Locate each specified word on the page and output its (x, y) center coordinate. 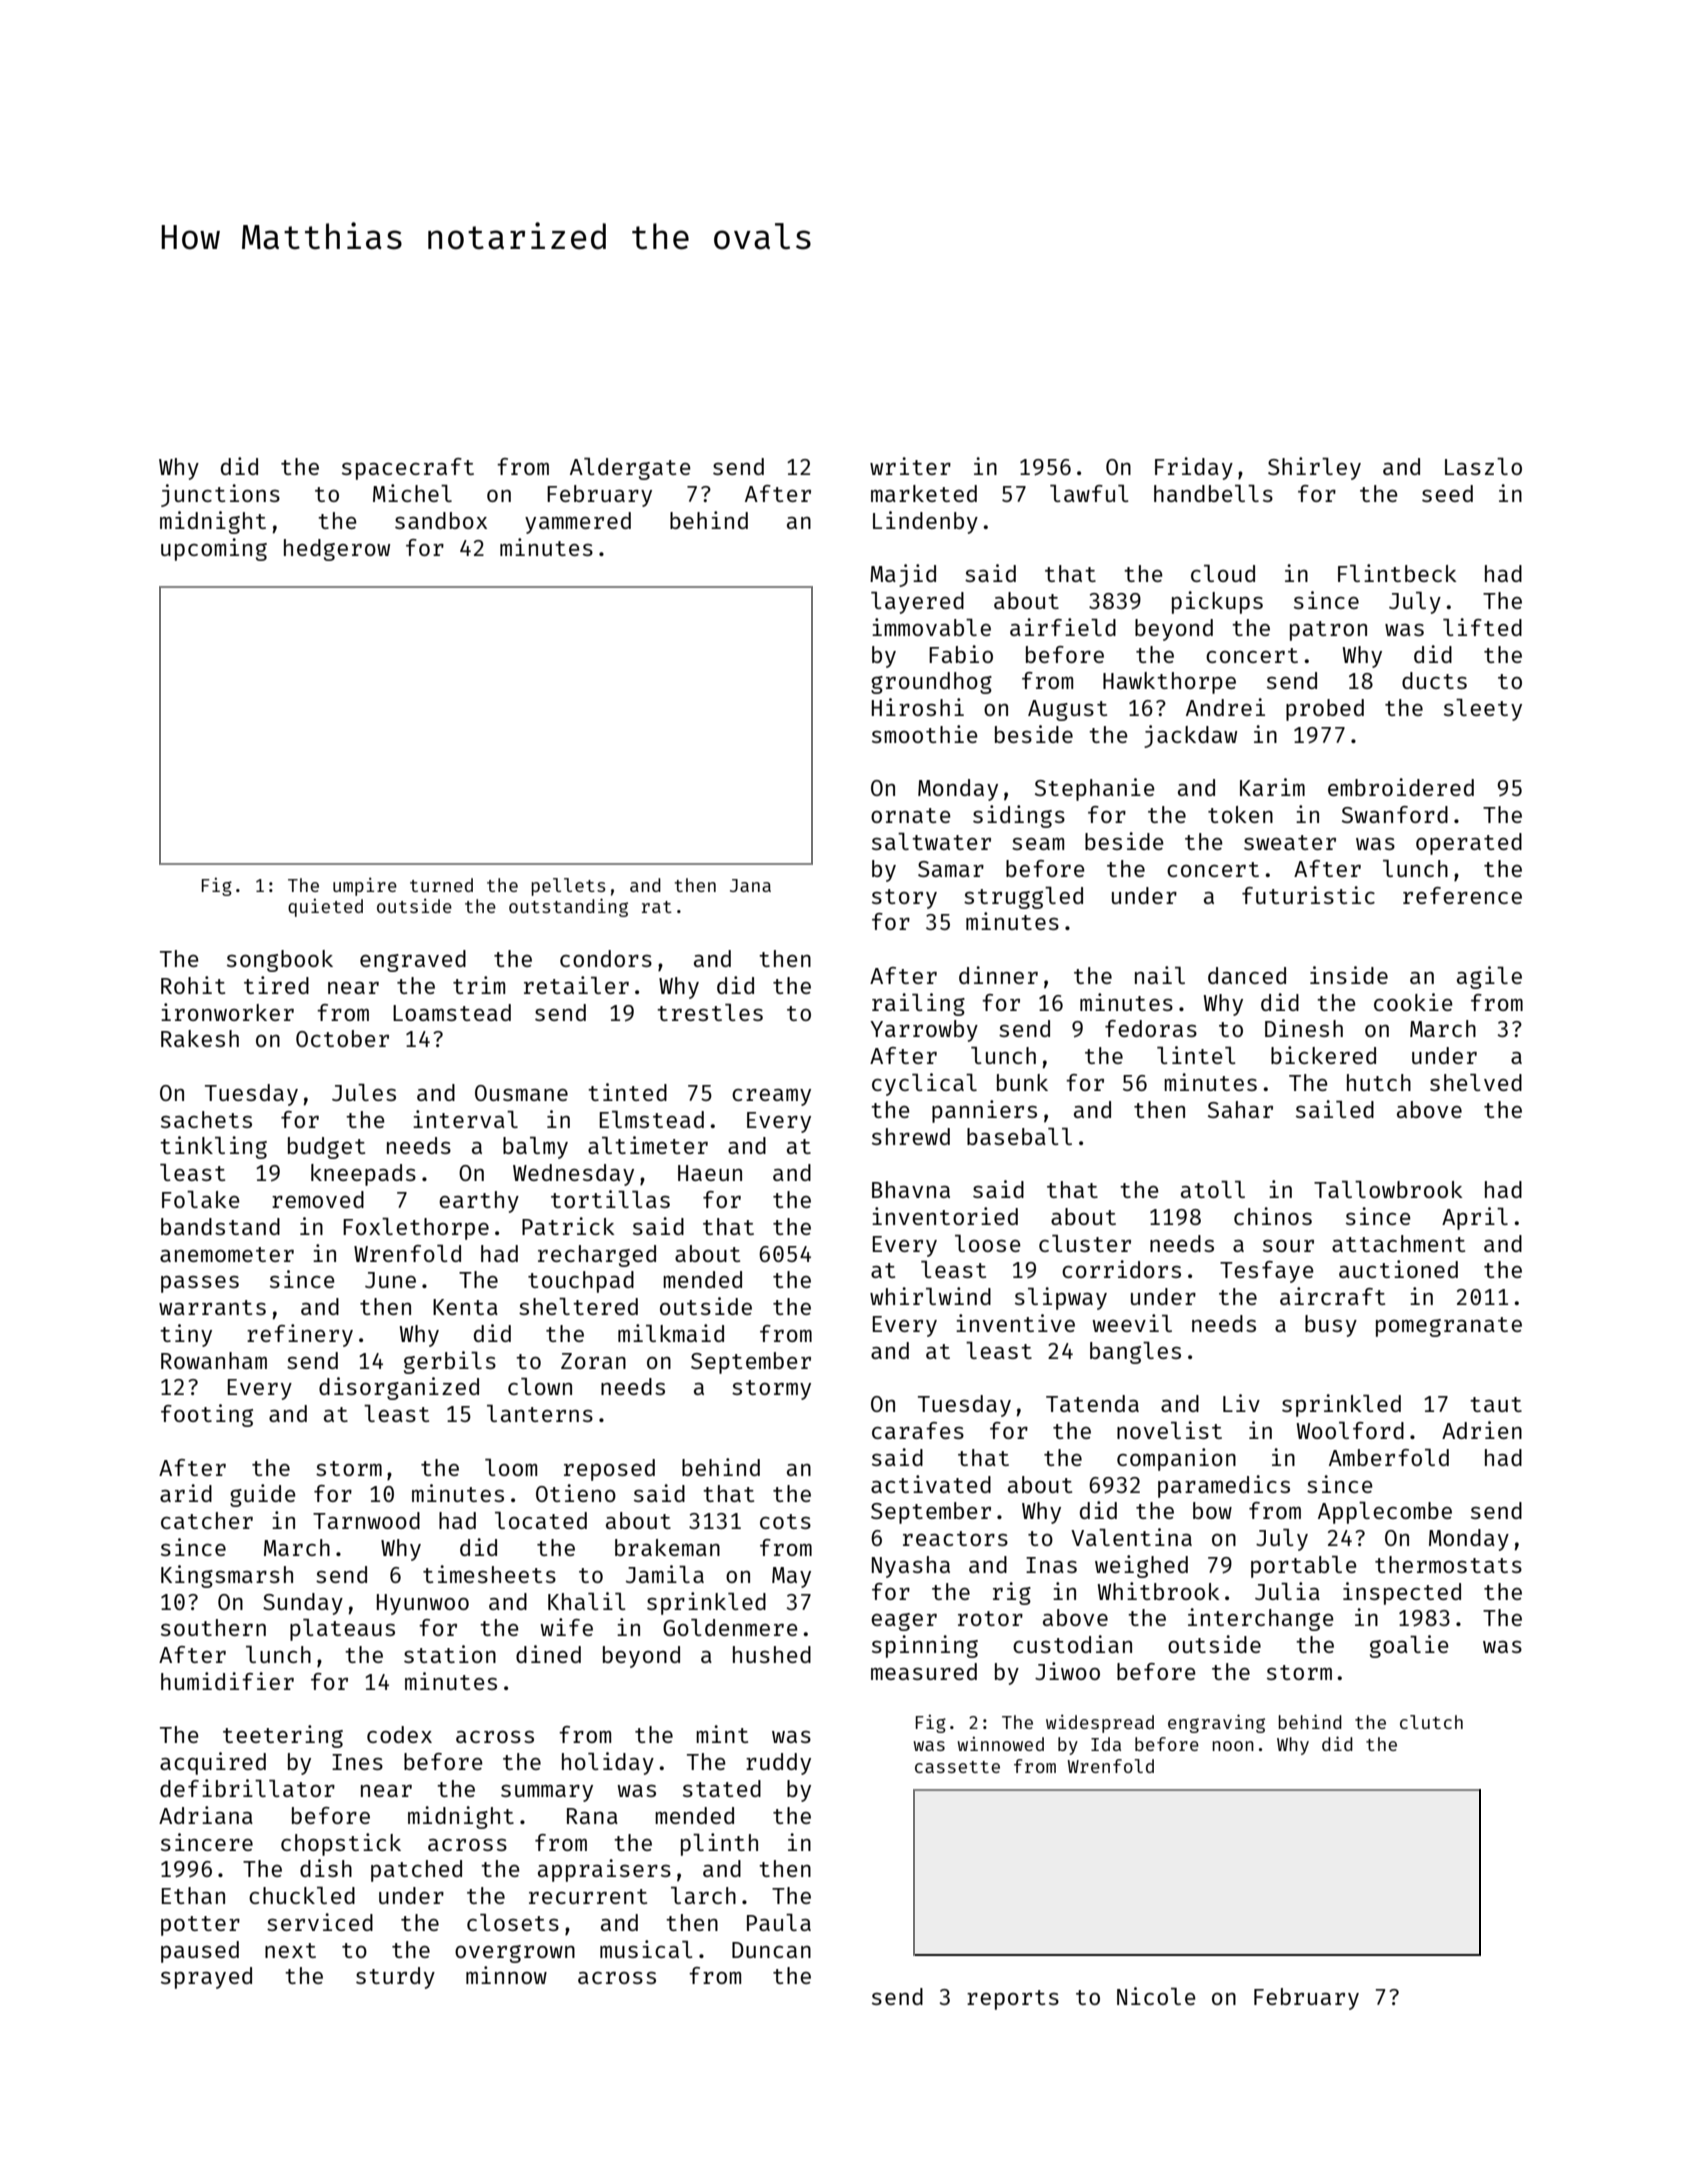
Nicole (1156, 1996)
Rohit (193, 985)
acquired (213, 1763)
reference (1462, 895)
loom (511, 1467)
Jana (750, 885)
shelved (1476, 1082)
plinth (719, 1844)
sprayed (206, 1978)
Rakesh (200, 1038)
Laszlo (1483, 466)
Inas (1051, 1565)
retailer (576, 985)
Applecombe (1385, 1513)
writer (910, 466)
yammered (578, 523)
